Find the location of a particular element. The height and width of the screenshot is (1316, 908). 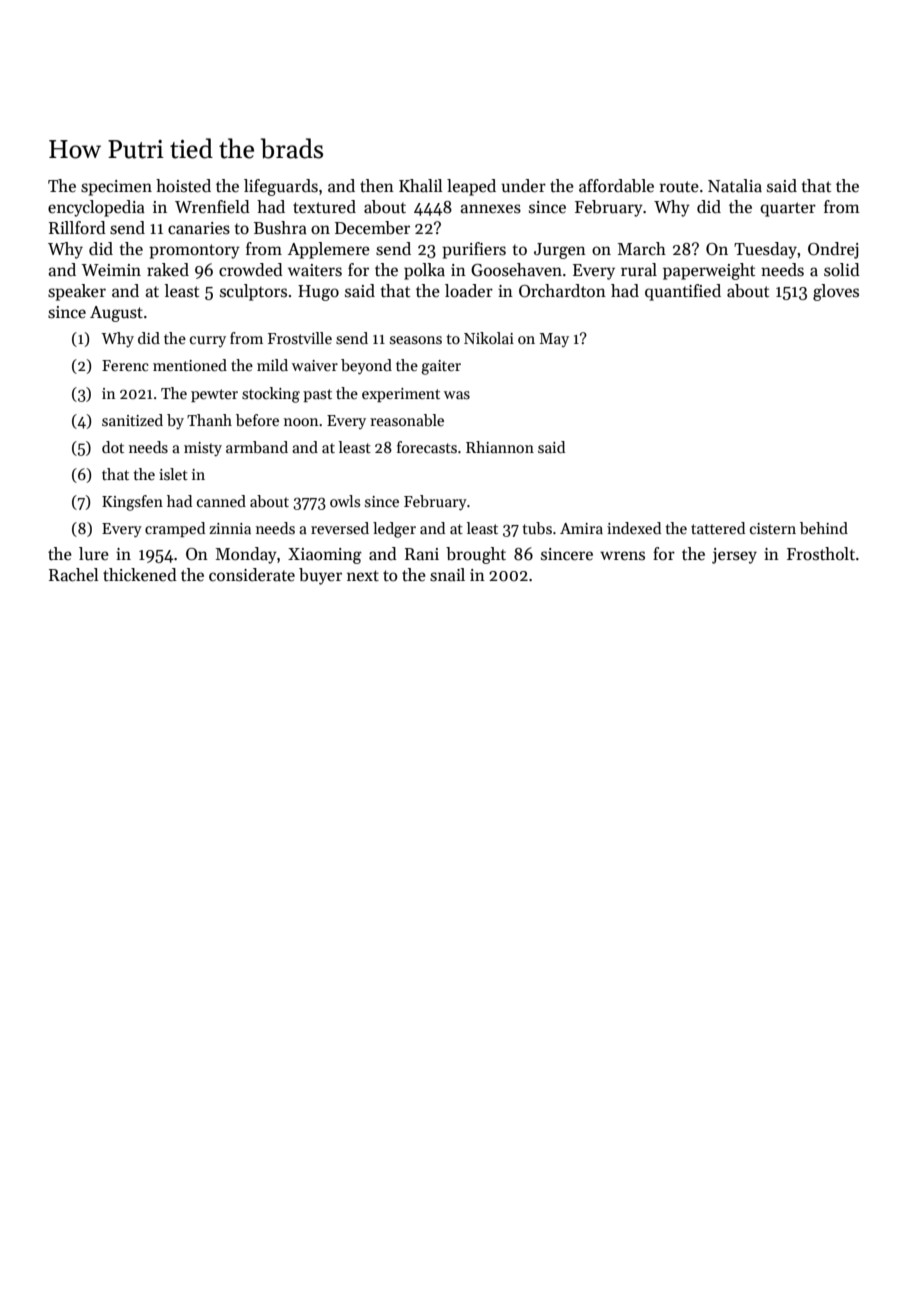

route is located at coordinates (679, 187).
